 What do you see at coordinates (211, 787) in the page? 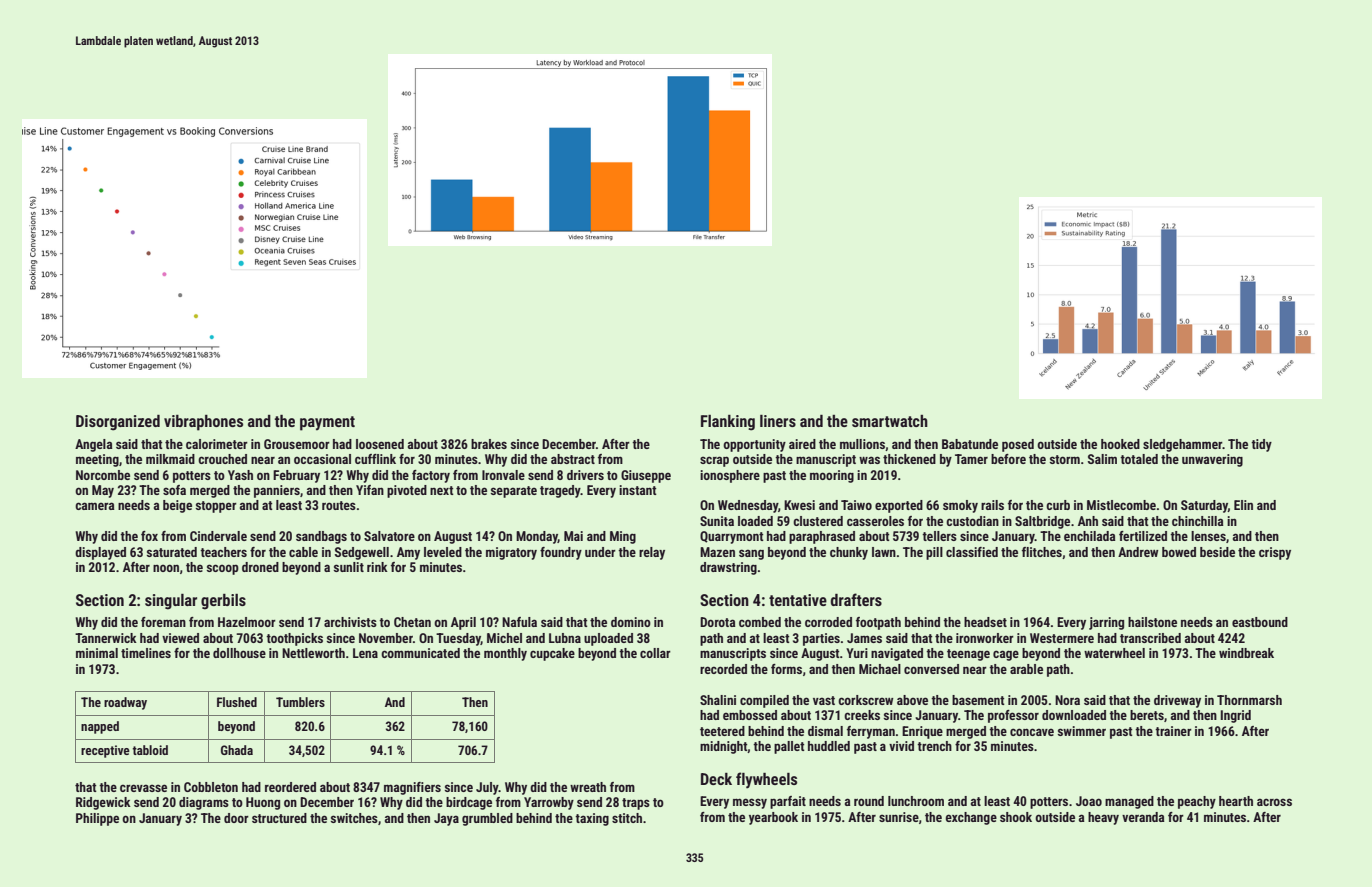
I see `Cobbleton` at bounding box center [211, 787].
